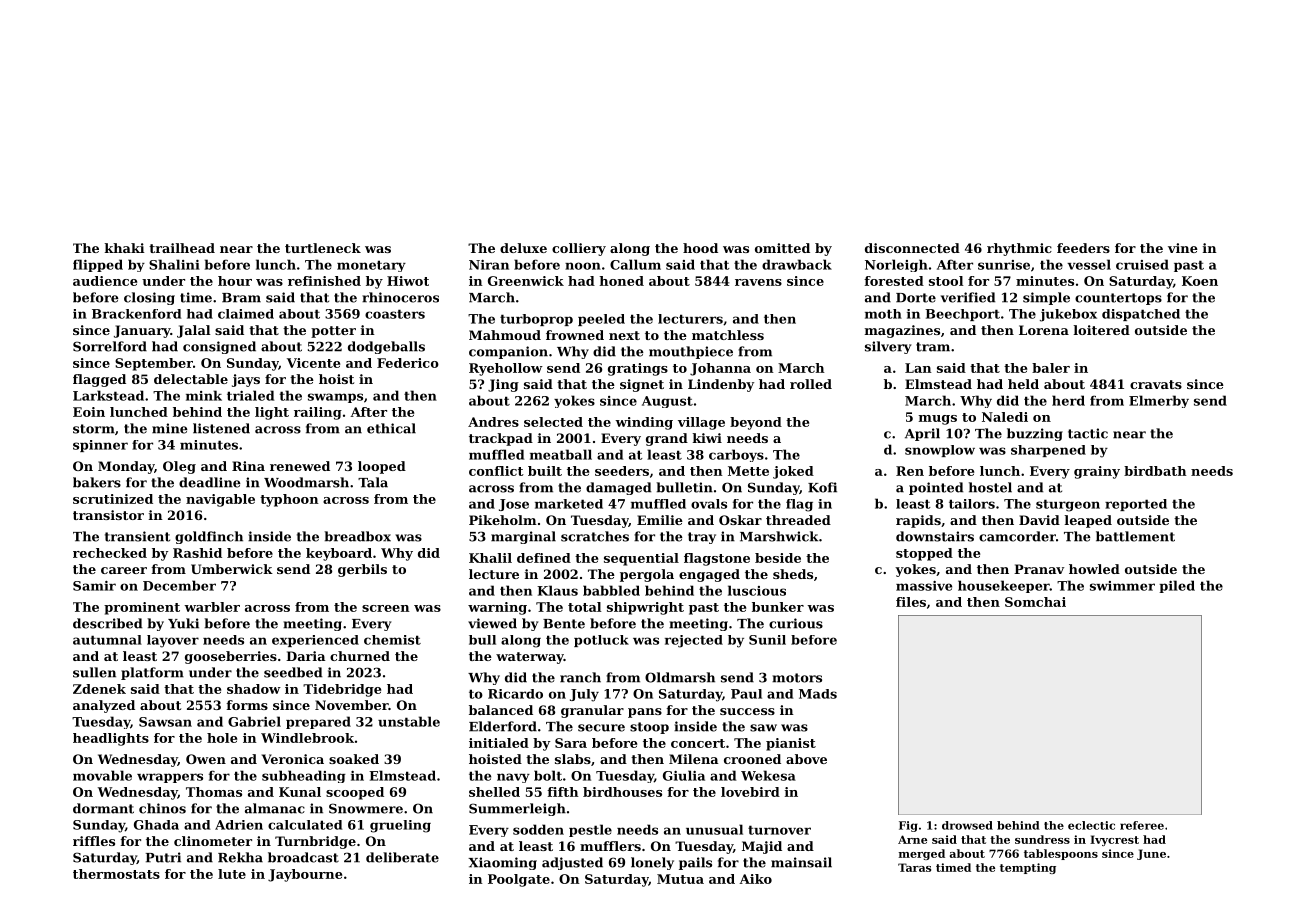 The width and height of the image is (1308, 924). I want to click on Koen, so click(1200, 281).
